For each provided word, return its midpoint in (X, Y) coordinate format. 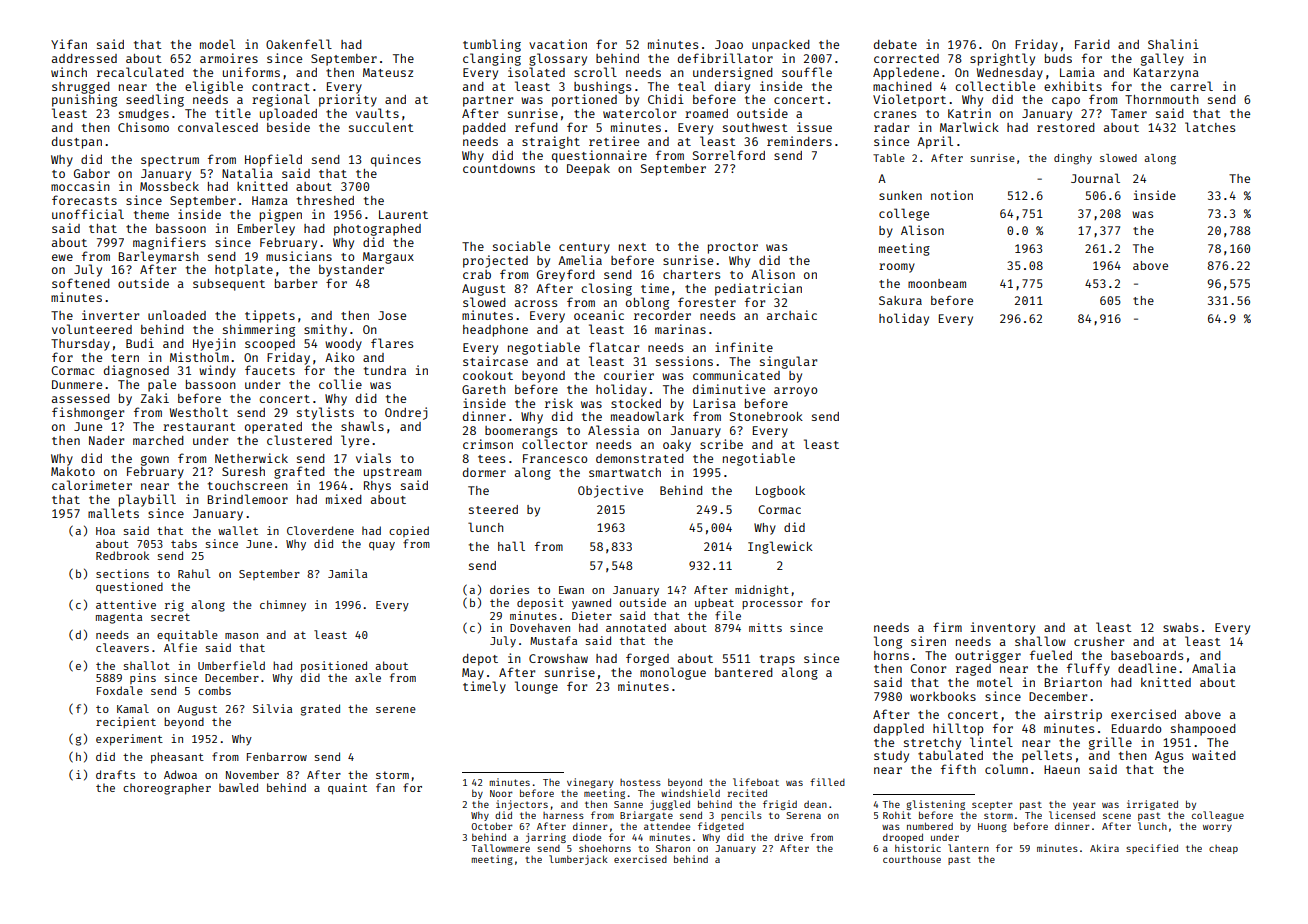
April (935, 142)
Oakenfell (299, 44)
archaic (792, 315)
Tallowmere (501, 848)
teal (692, 86)
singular (788, 362)
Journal (1095, 178)
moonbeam (937, 283)
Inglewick (780, 547)
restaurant (199, 427)
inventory (1003, 628)
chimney (283, 606)
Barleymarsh (159, 257)
